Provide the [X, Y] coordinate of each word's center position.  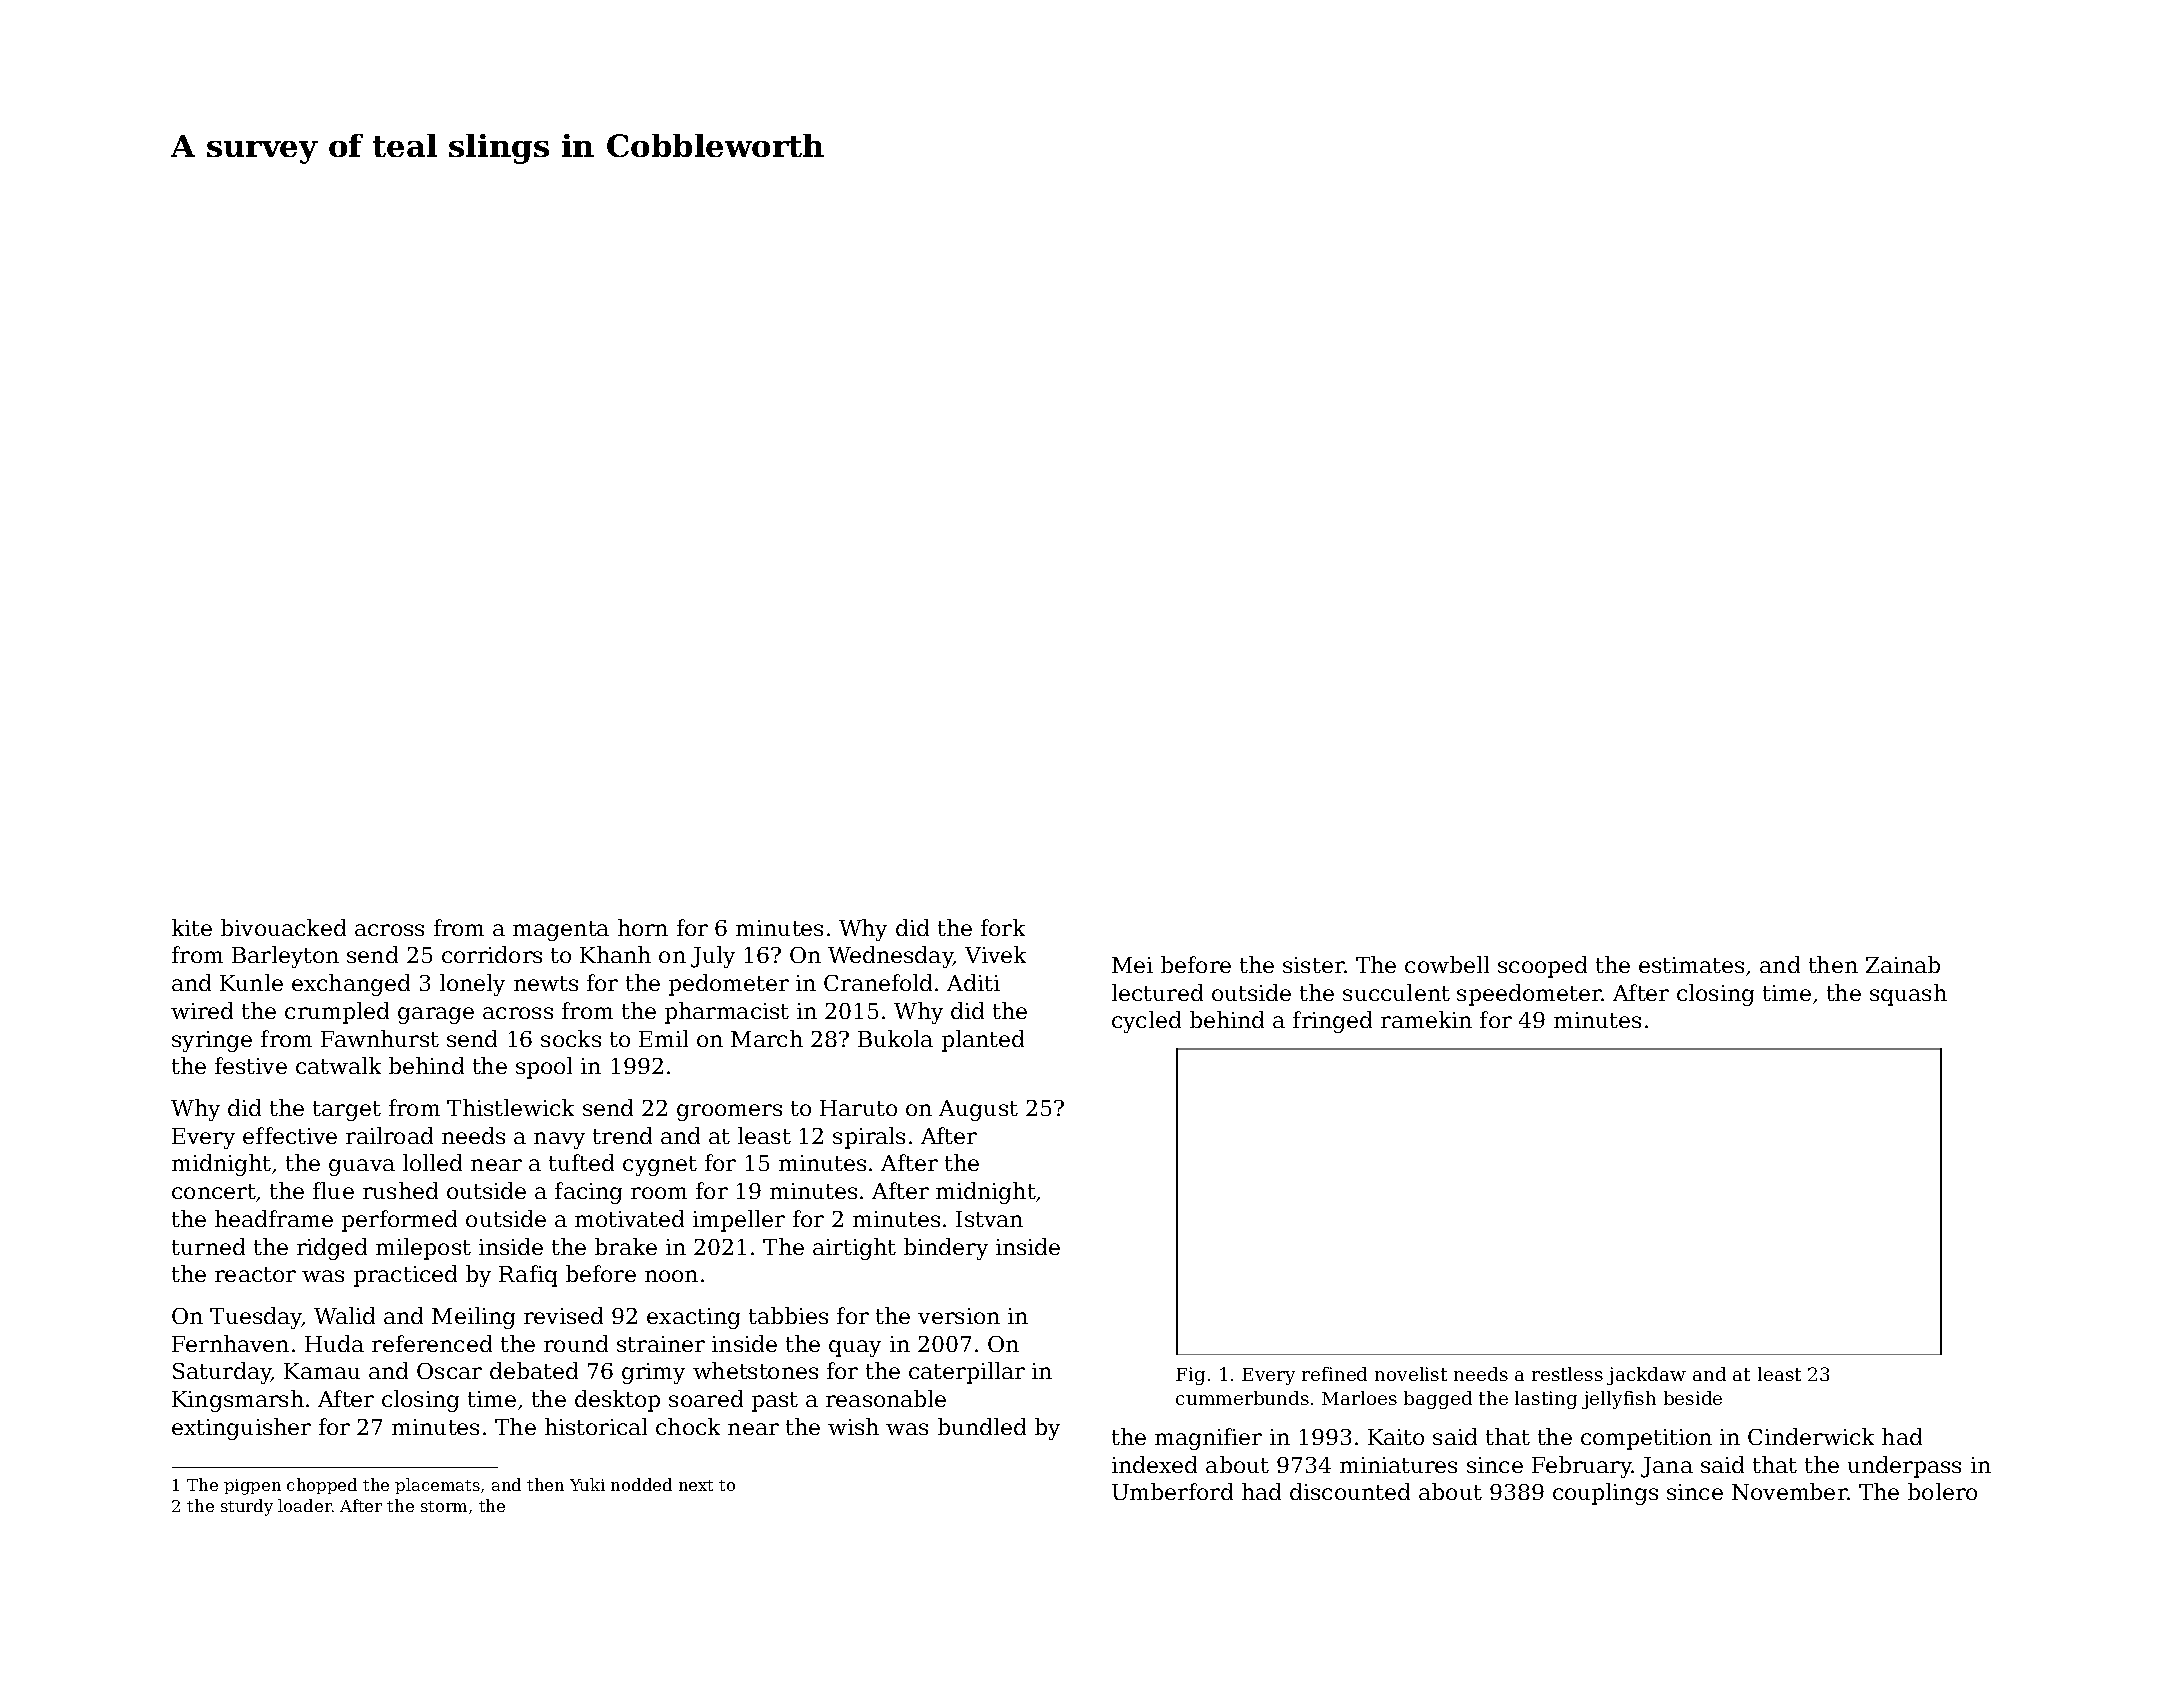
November [1789, 1491]
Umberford [1172, 1491]
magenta [561, 931]
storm [444, 1506]
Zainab [1903, 964]
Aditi [973, 982]
